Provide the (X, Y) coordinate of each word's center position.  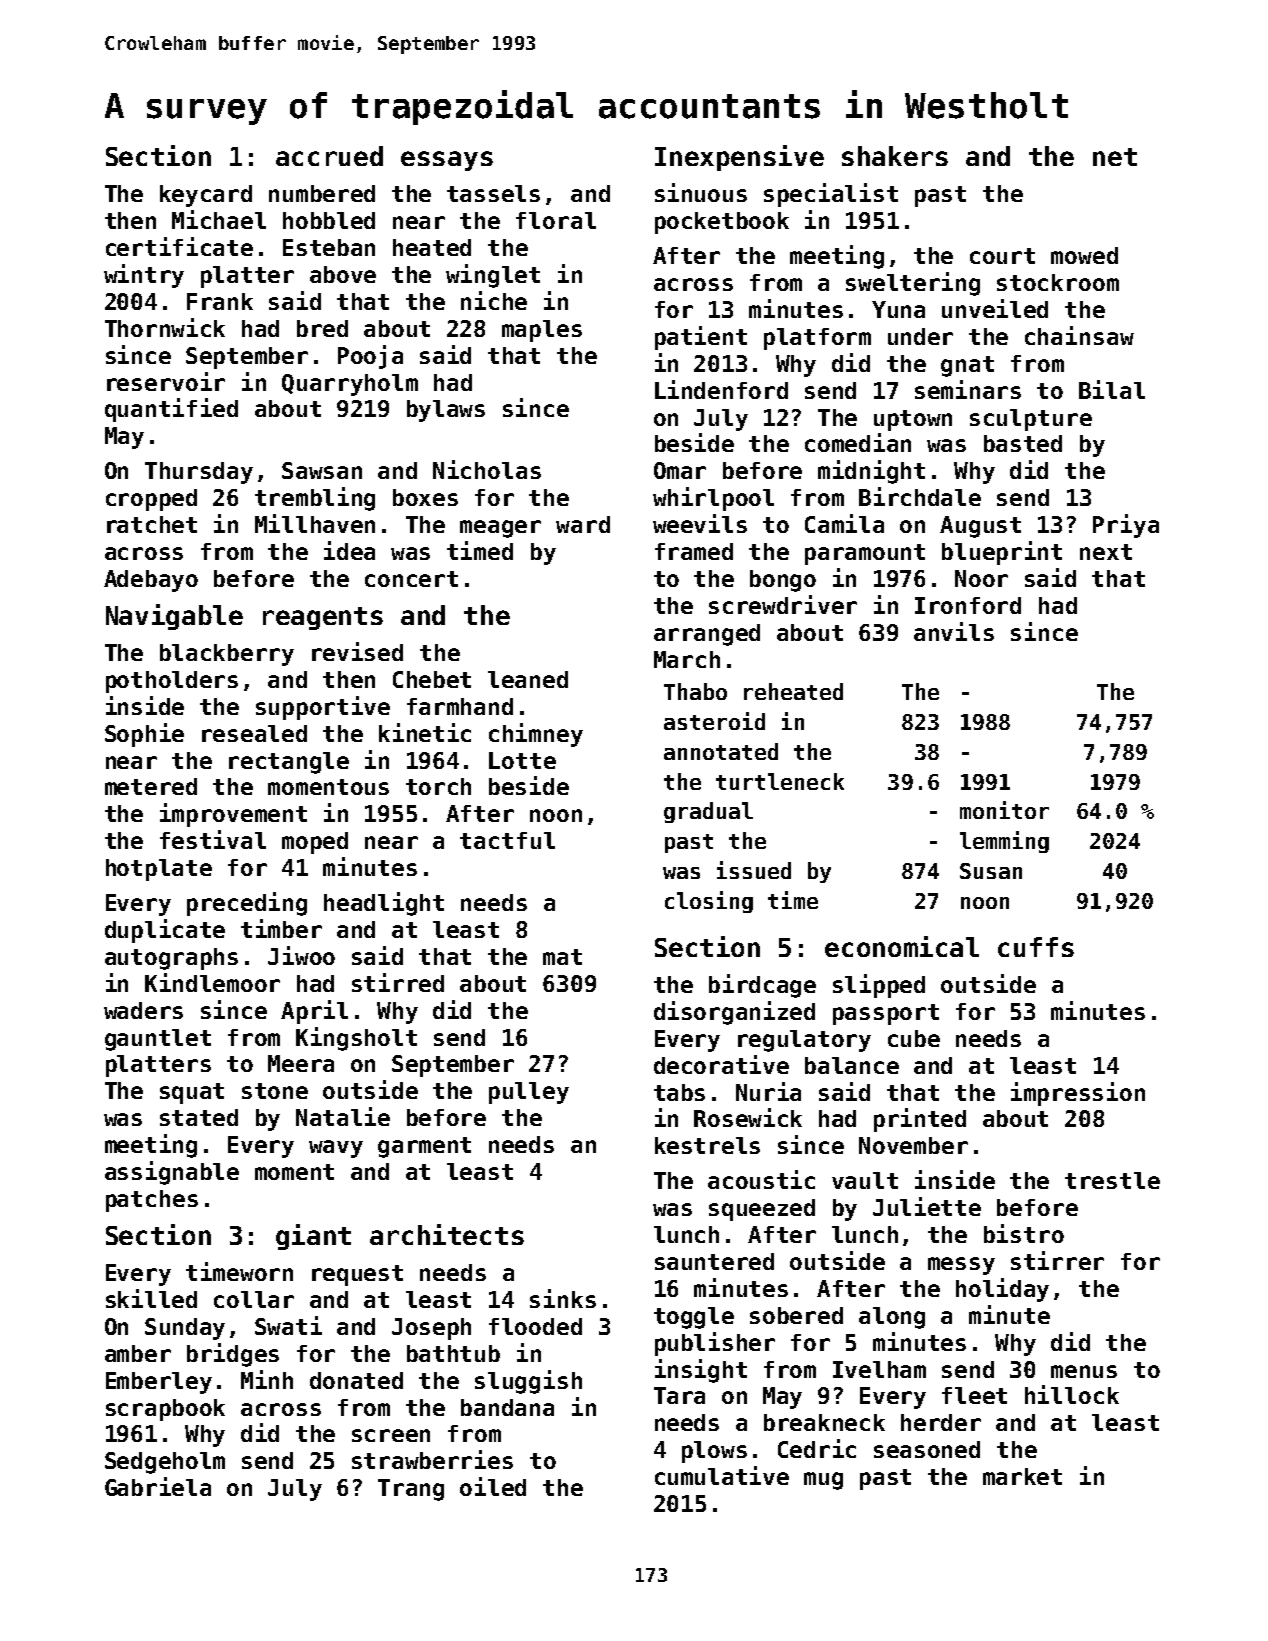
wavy (336, 1149)
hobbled (329, 220)
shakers (895, 156)
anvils (954, 631)
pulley (529, 1093)
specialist (831, 195)
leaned (528, 679)
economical (902, 946)
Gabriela (158, 1486)
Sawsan (322, 470)
